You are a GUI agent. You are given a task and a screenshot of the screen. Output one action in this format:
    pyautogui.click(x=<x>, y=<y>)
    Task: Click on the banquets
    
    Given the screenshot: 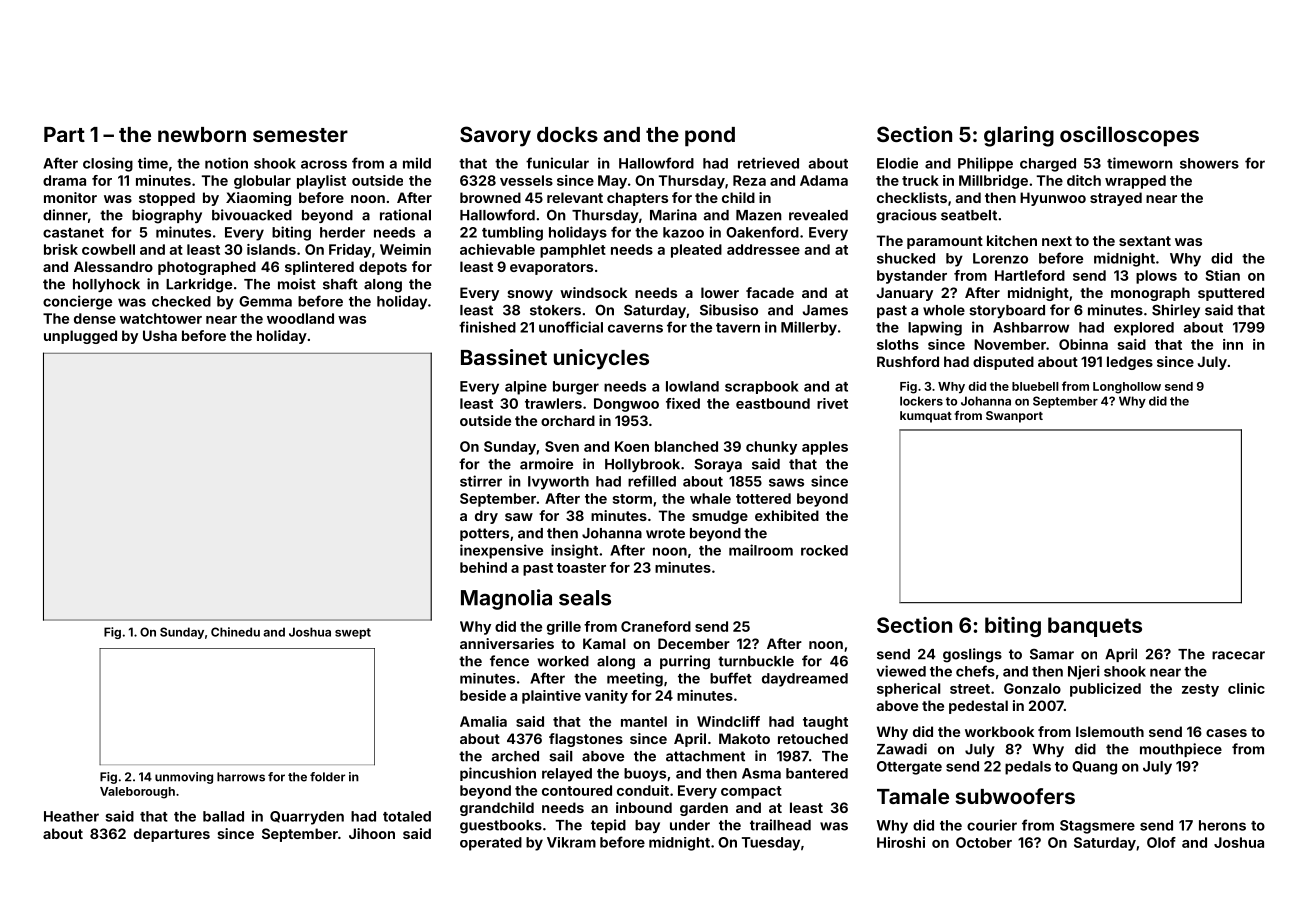 What is the action you would take?
    pyautogui.click(x=1095, y=627)
